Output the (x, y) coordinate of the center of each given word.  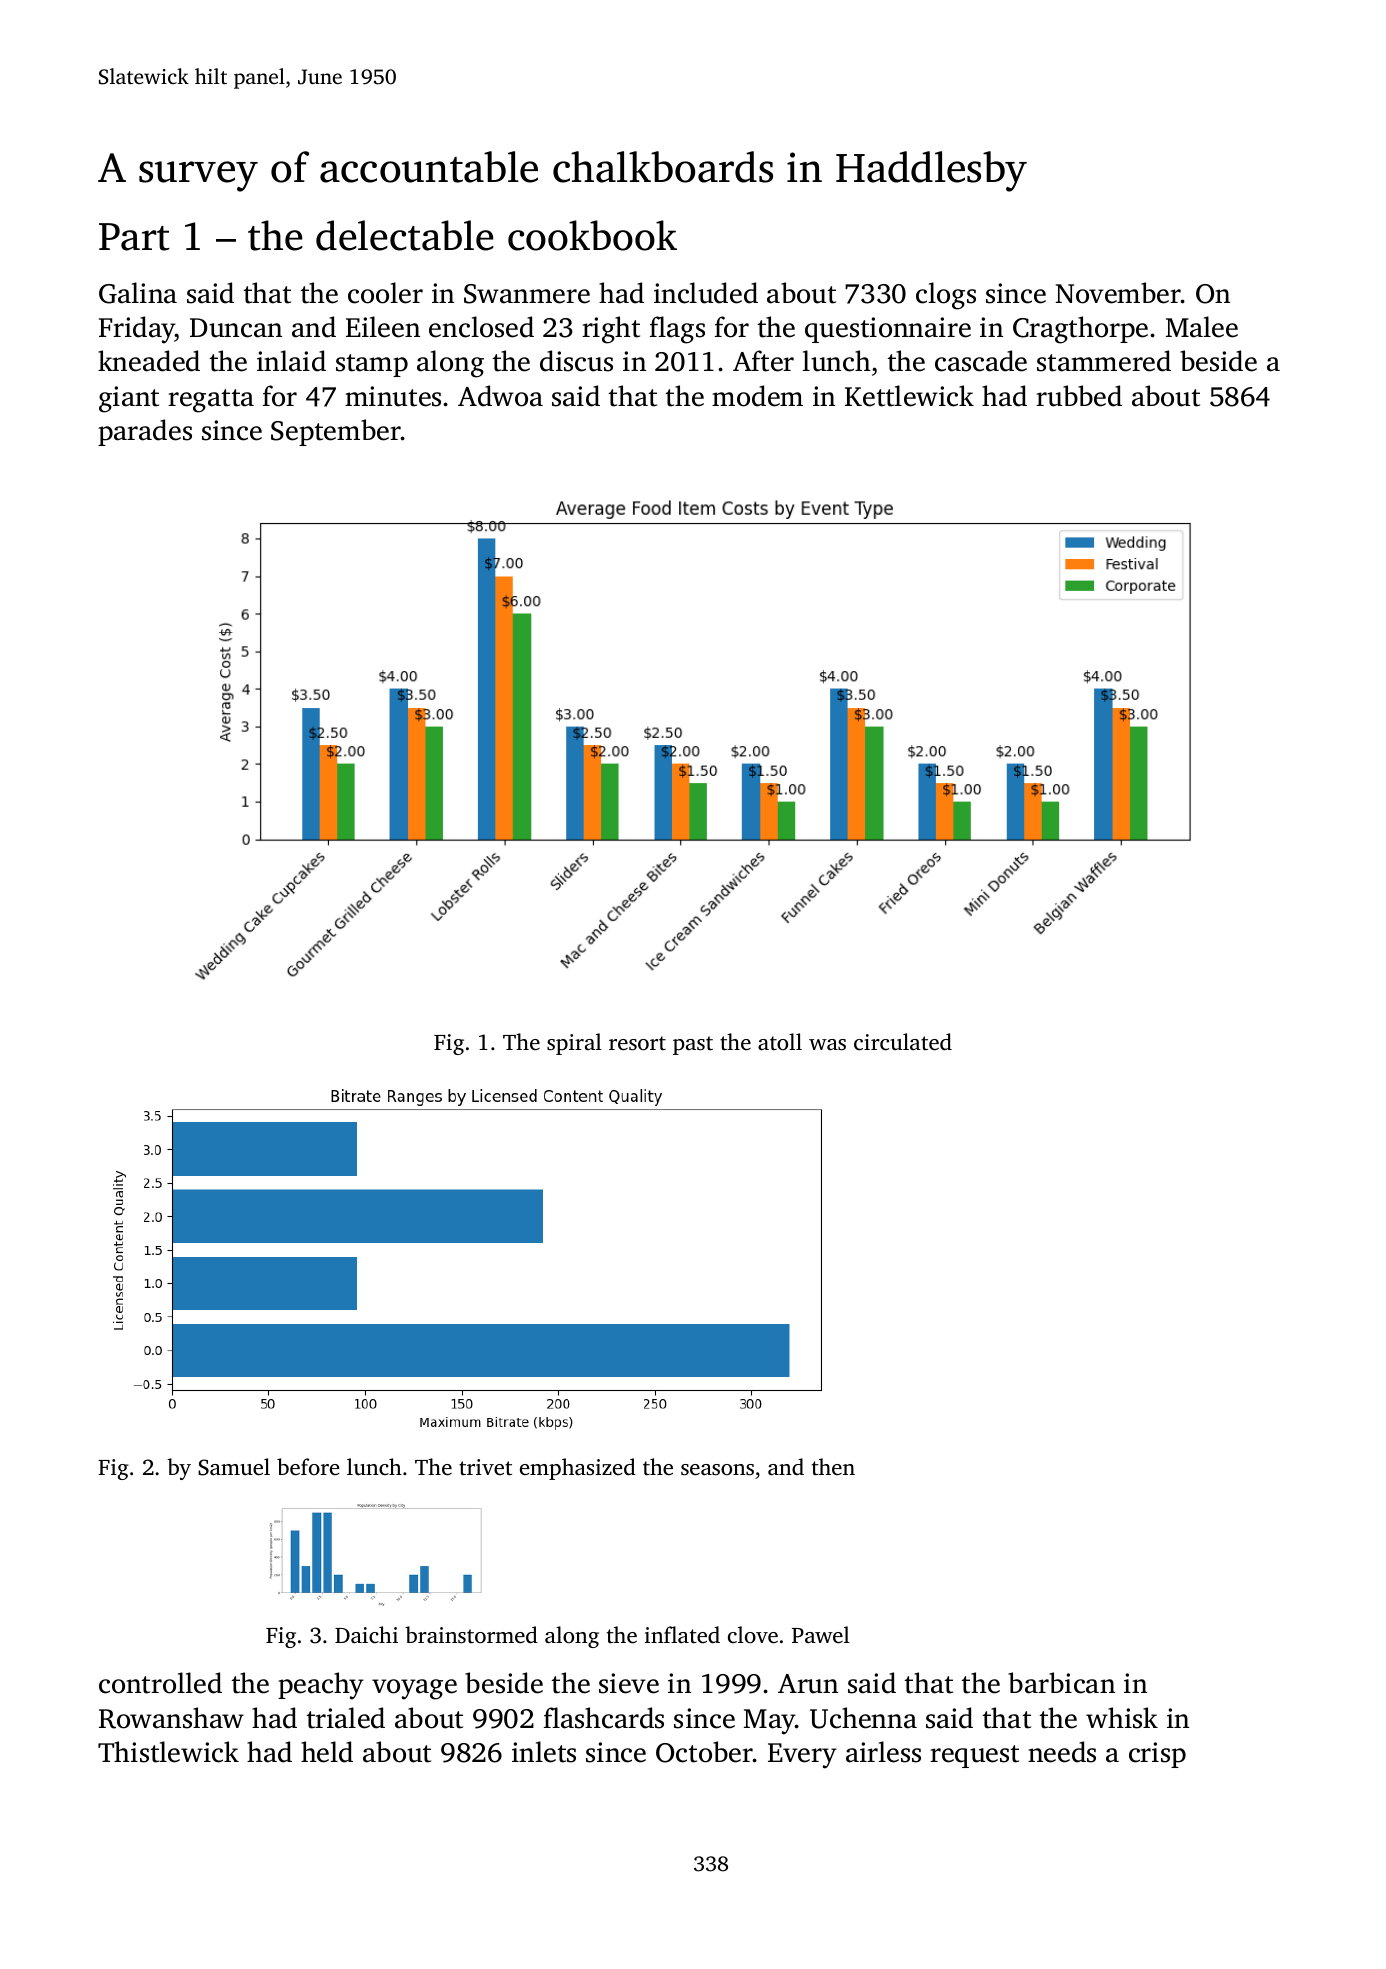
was (827, 1045)
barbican (1061, 1683)
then (833, 1467)
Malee (1202, 327)
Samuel (234, 1467)
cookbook (592, 235)
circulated (903, 1042)
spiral (574, 1044)
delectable (405, 235)
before (308, 1467)
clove (753, 1635)
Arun (808, 1684)
